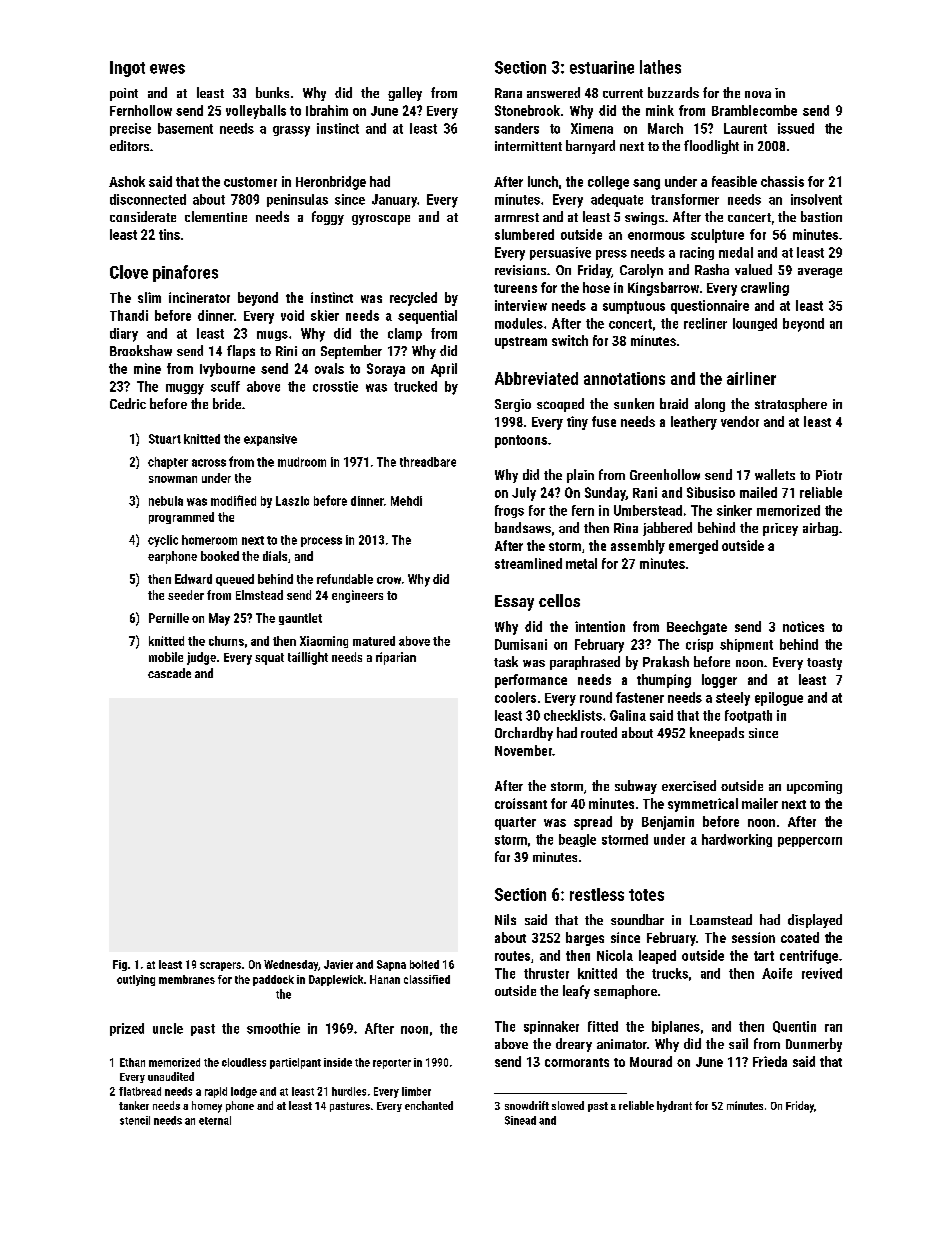 The height and width of the screenshot is (1233, 952). What do you see at coordinates (570, 340) in the screenshot?
I see `switch` at bounding box center [570, 340].
